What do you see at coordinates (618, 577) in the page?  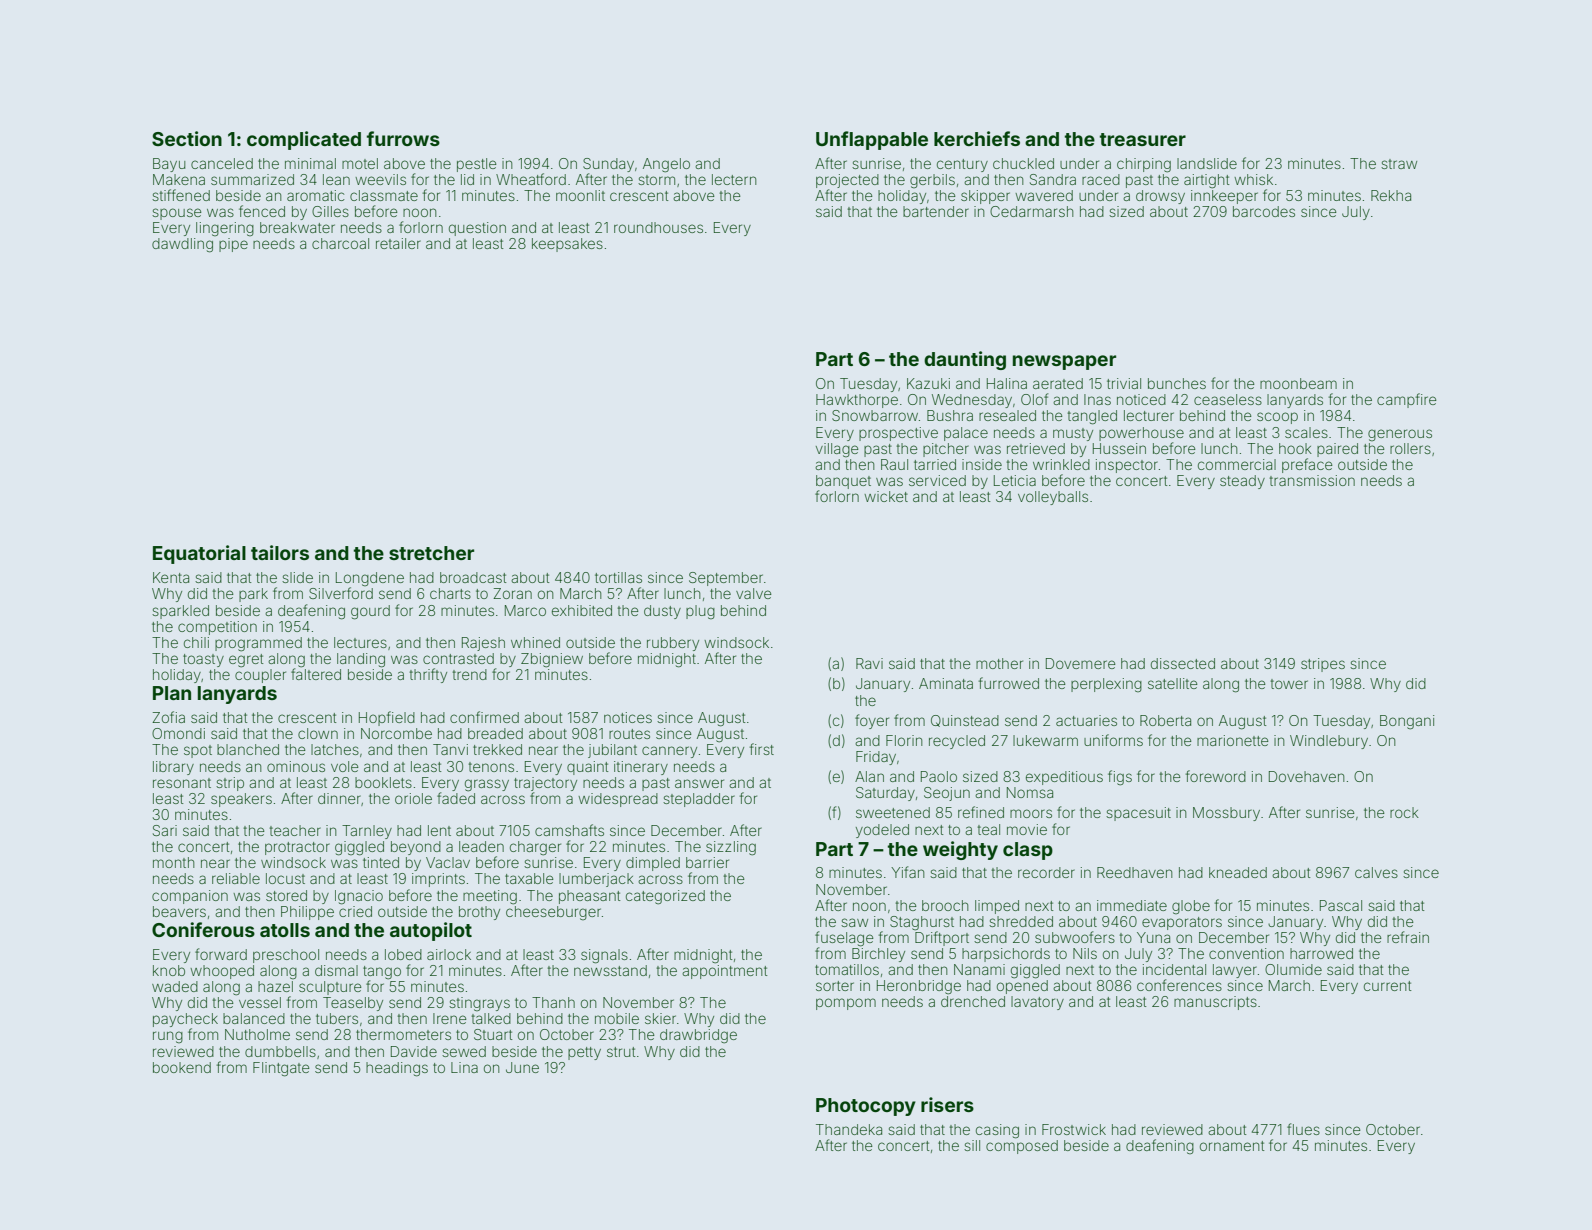 I see `tortillas` at bounding box center [618, 577].
